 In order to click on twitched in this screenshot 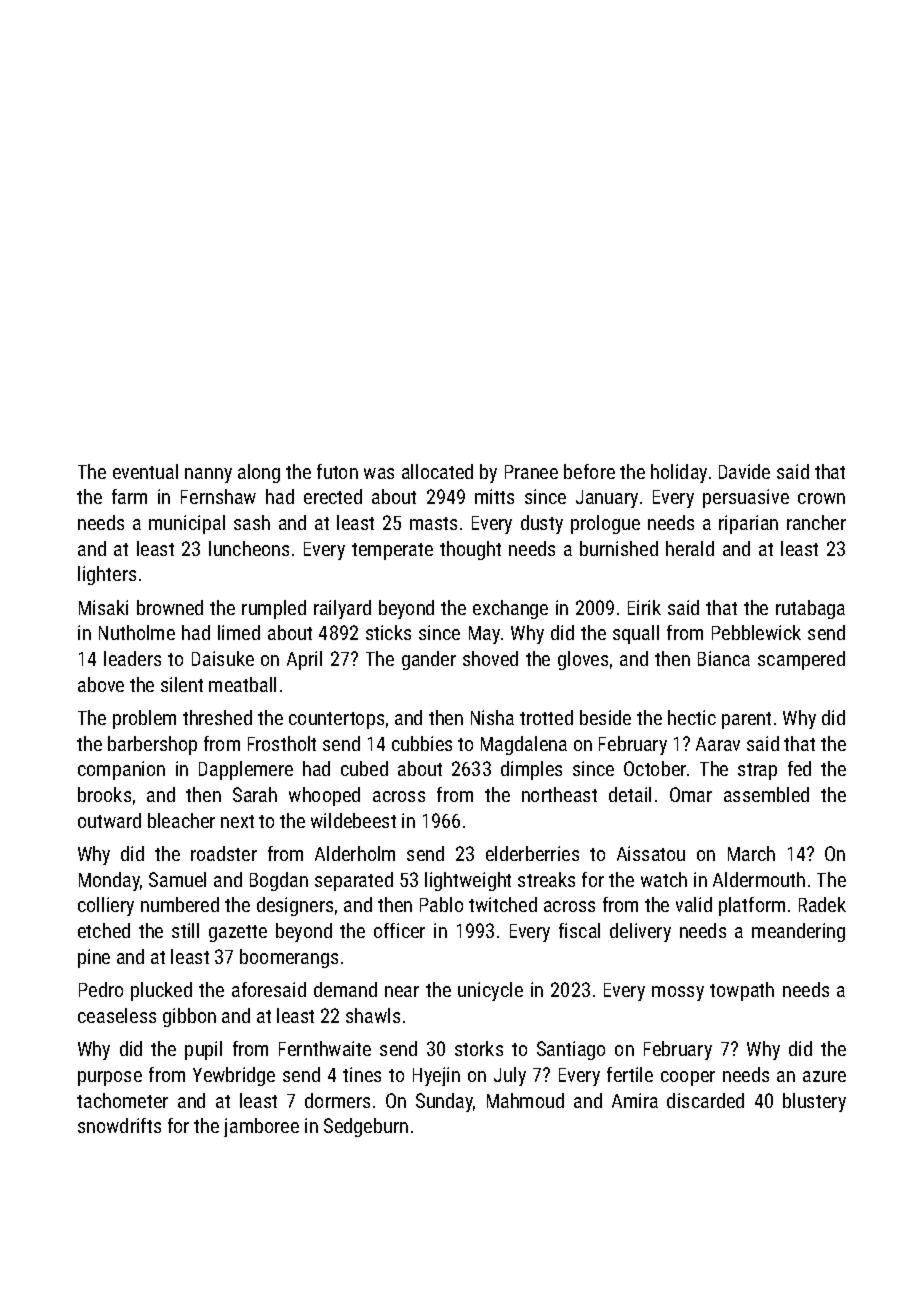, I will do `click(503, 904)`.
